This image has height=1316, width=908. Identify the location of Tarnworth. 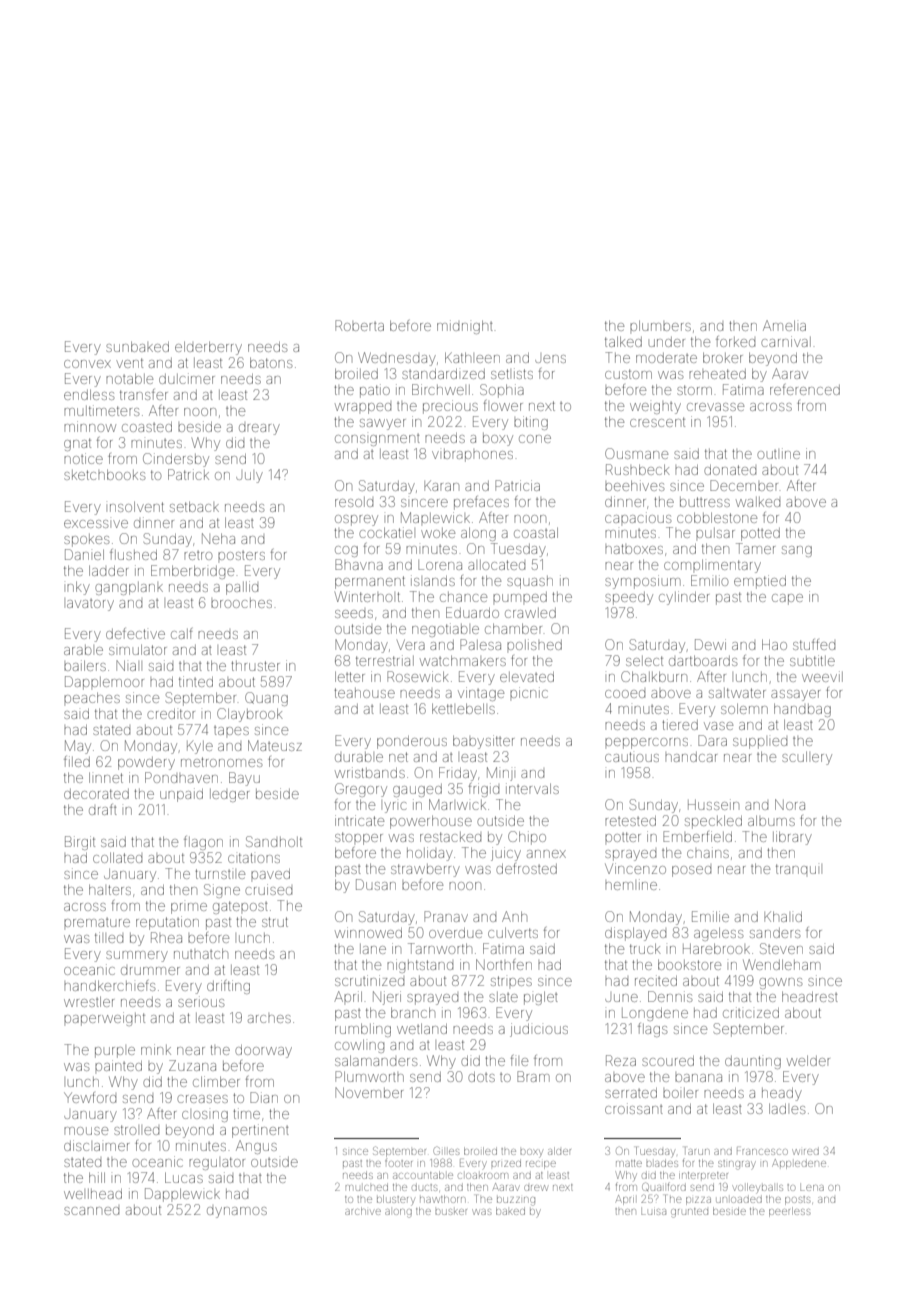
(440, 948).
